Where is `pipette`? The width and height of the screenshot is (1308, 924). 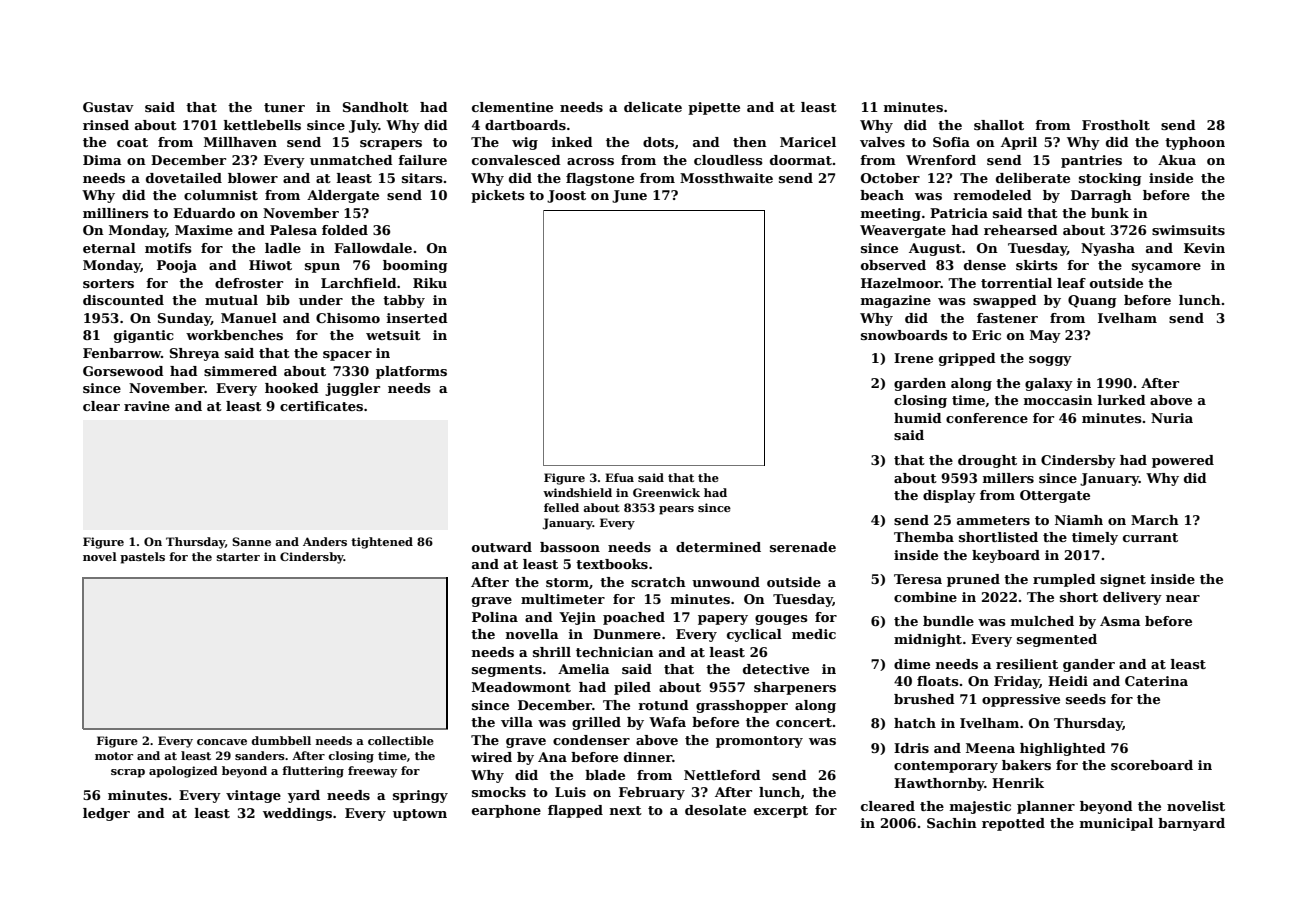
pipette is located at coordinates (714, 108).
